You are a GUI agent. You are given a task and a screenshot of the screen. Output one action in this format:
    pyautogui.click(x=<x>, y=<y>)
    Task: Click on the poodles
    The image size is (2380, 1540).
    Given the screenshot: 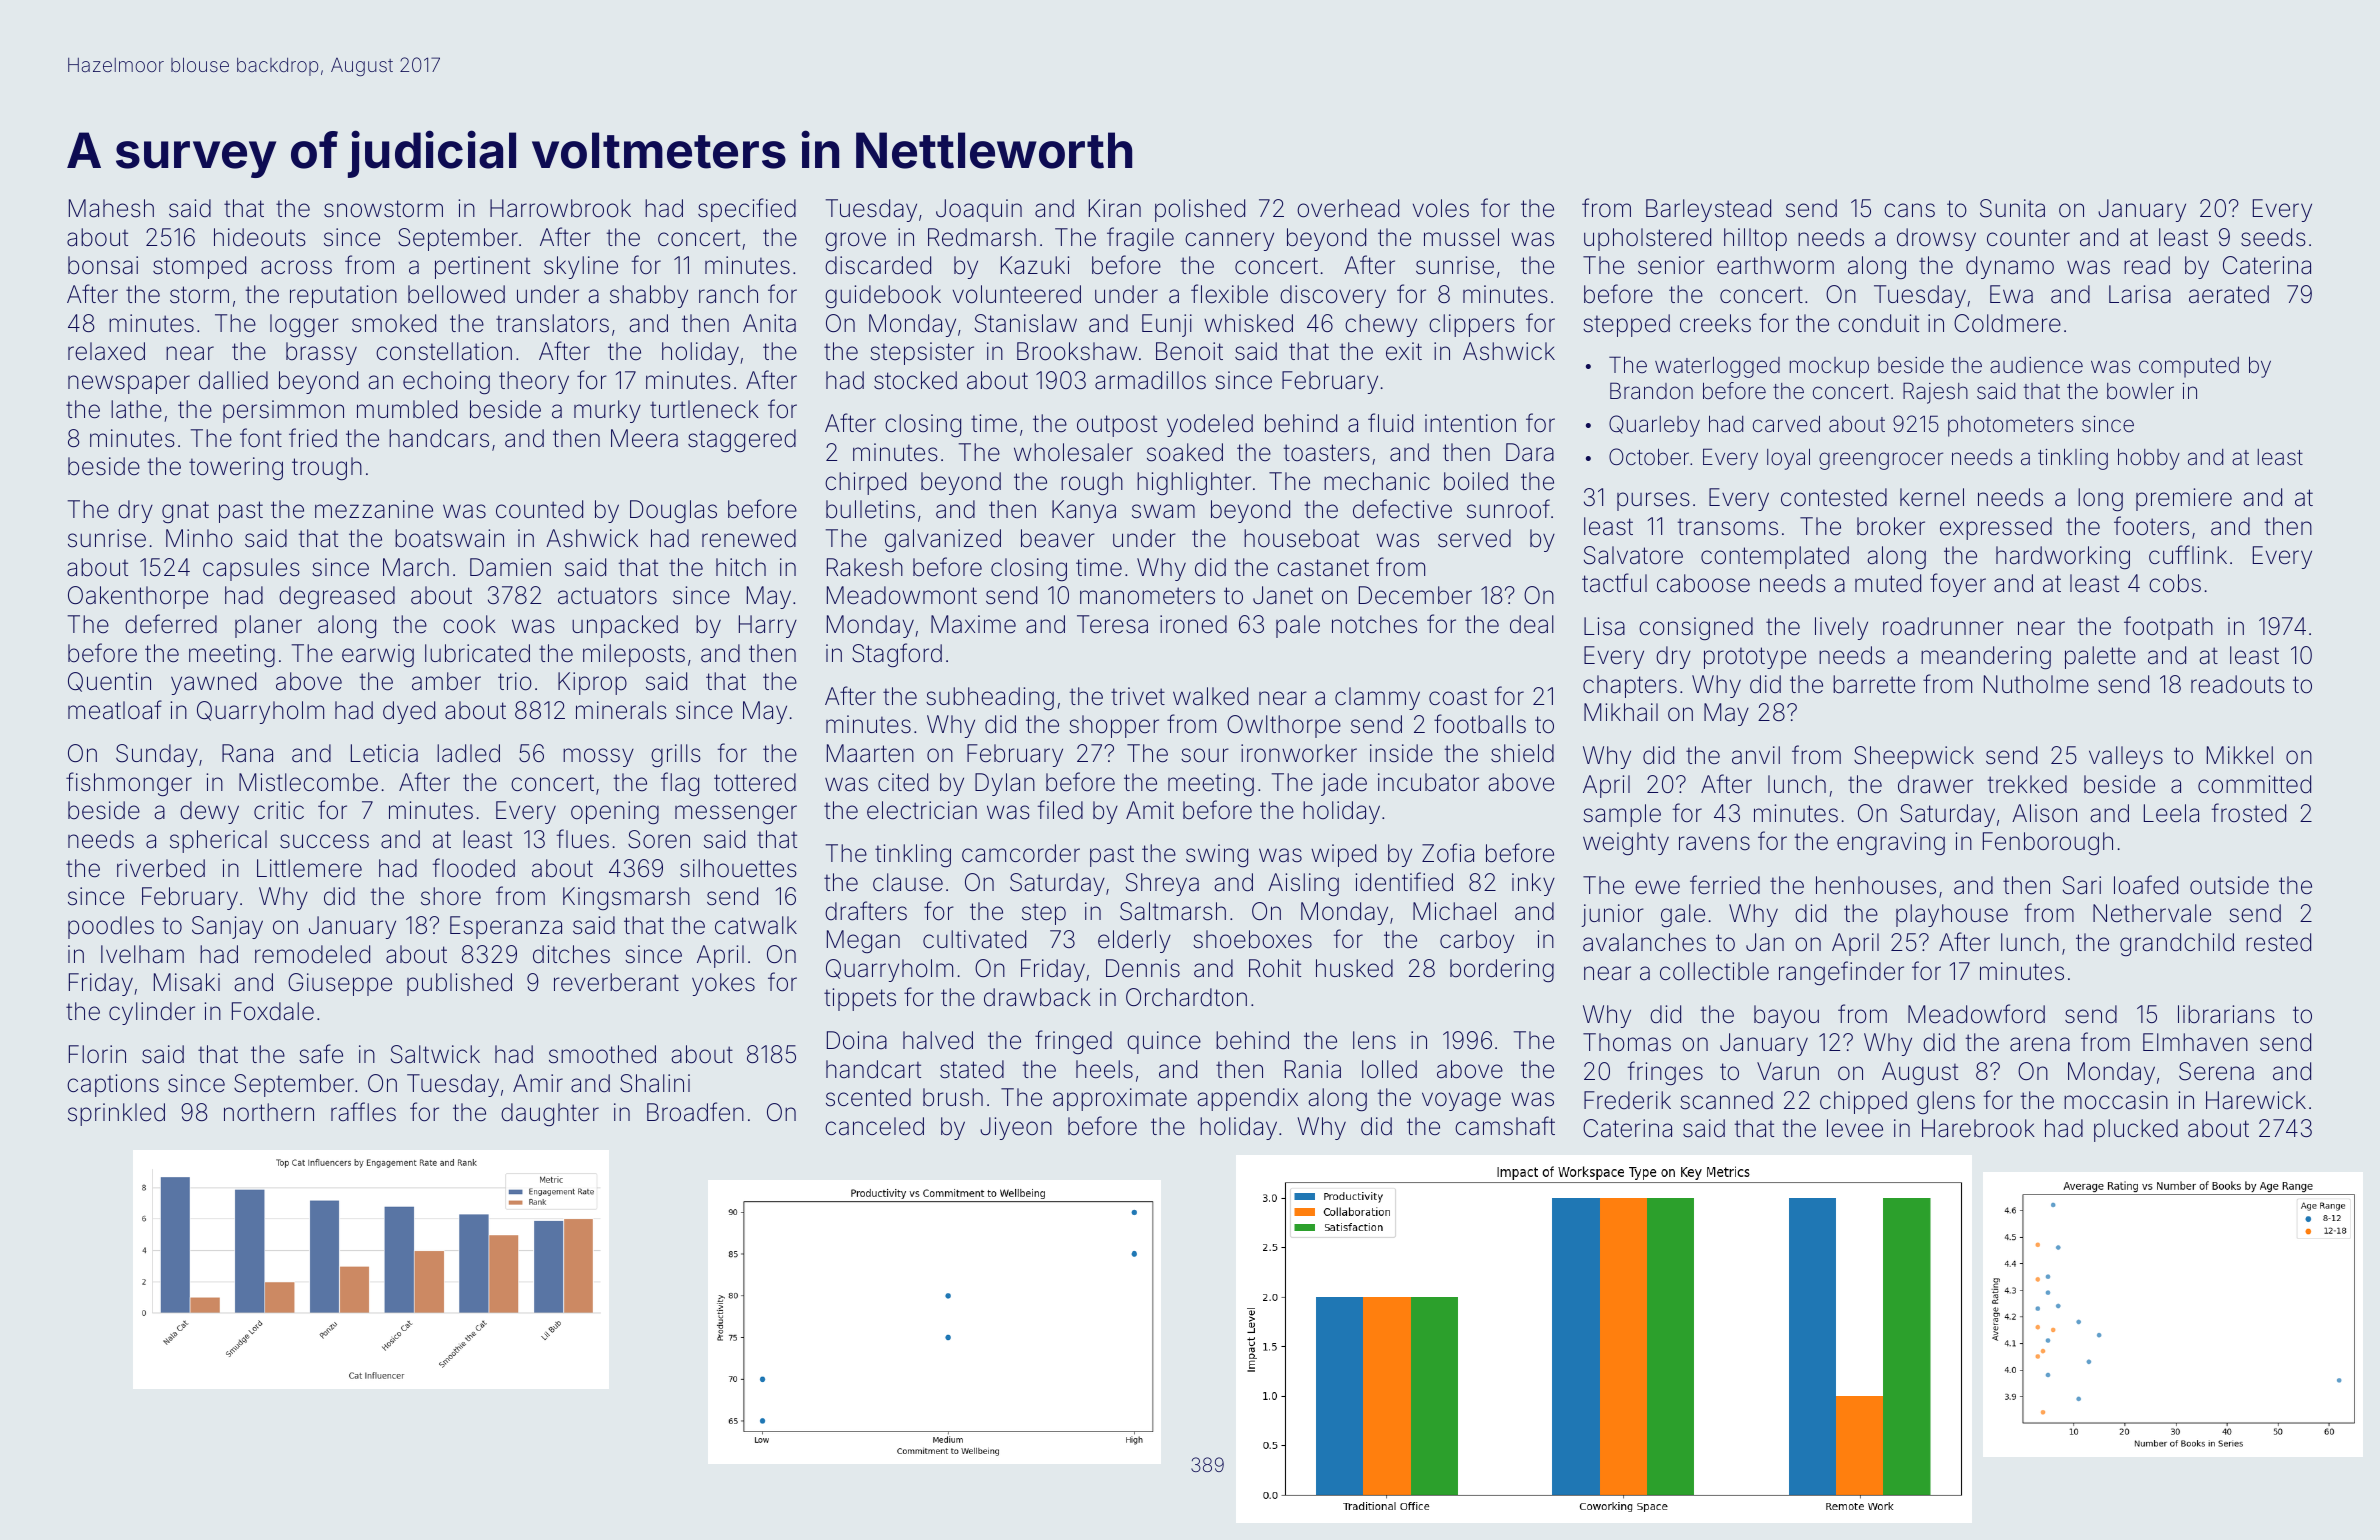 What is the action you would take?
    pyautogui.click(x=111, y=927)
